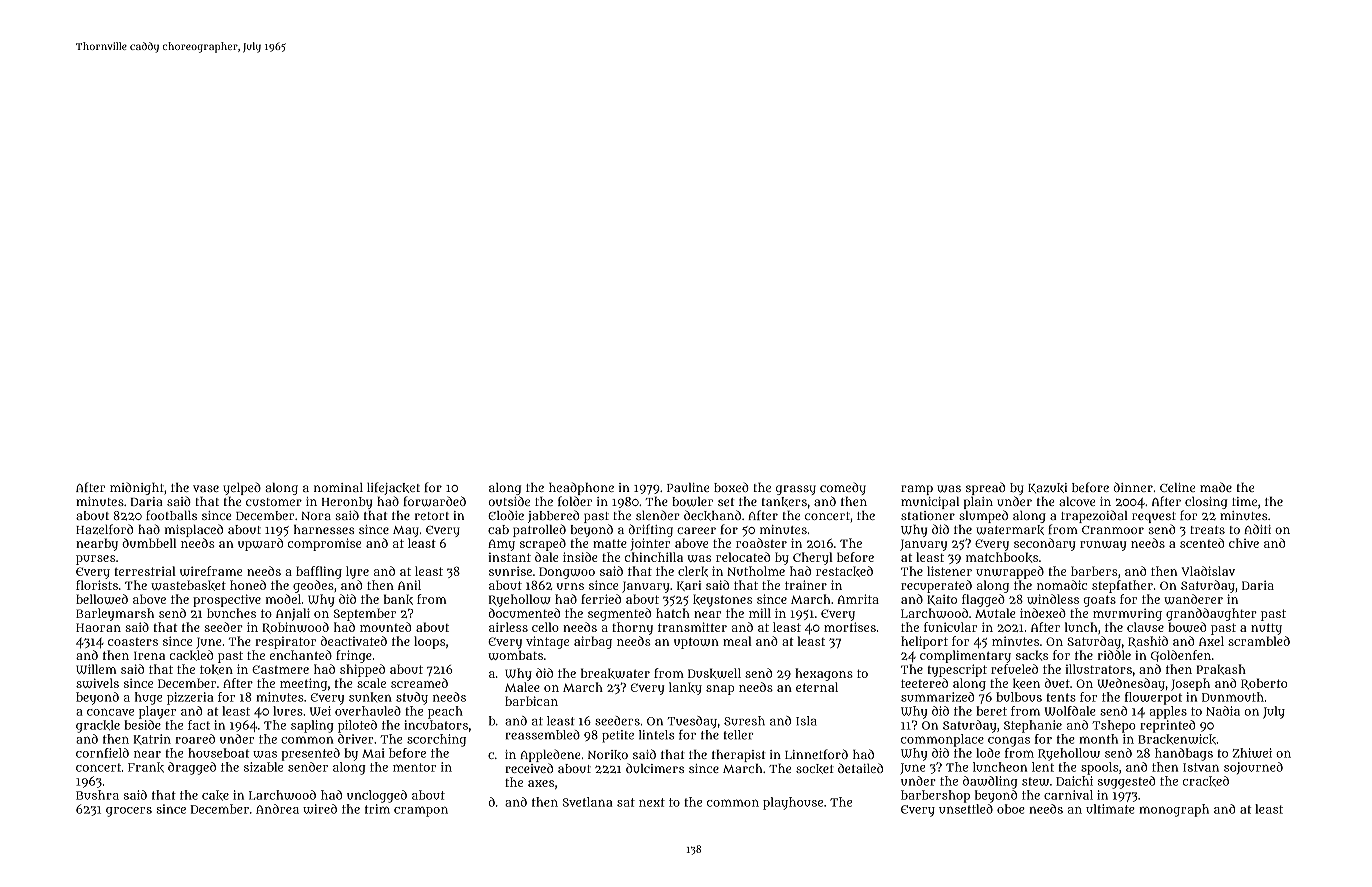  Describe the element at coordinates (567, 573) in the document. I see `Dongwoo` at that location.
